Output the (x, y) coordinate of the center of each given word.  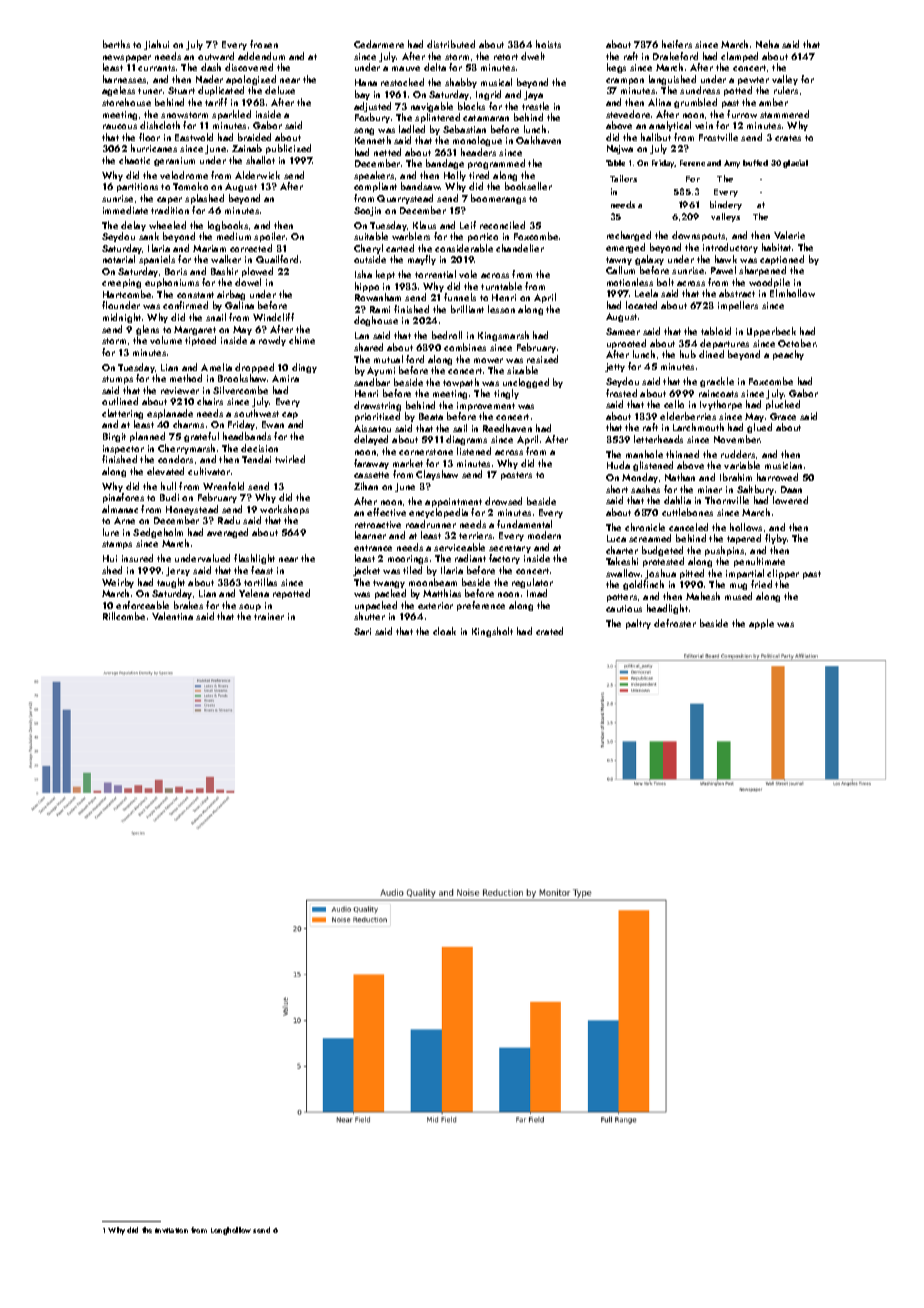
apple (761, 624)
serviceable (459, 547)
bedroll (447, 335)
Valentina (172, 616)
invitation (171, 1230)
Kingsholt (492, 632)
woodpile (769, 283)
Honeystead (192, 510)
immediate (125, 210)
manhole (644, 454)
